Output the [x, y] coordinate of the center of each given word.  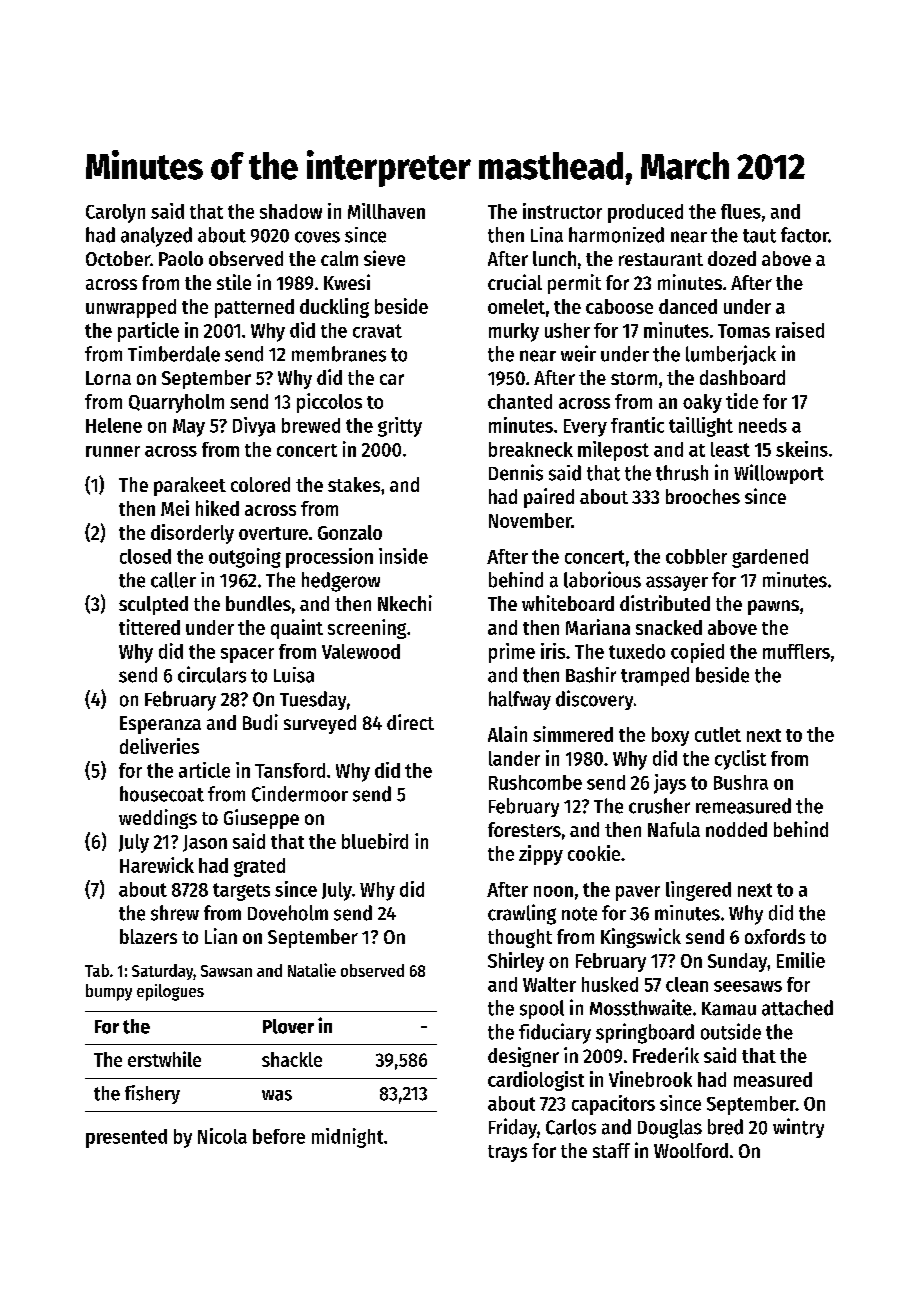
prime [512, 653]
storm [634, 378]
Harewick [157, 865]
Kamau [729, 1009]
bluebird [375, 841]
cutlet [718, 734]
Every [585, 428]
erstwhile [164, 1059]
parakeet [190, 486]
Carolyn [115, 213]
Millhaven [386, 211]
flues [741, 211]
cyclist [740, 760]
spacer [247, 655]
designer [523, 1057]
